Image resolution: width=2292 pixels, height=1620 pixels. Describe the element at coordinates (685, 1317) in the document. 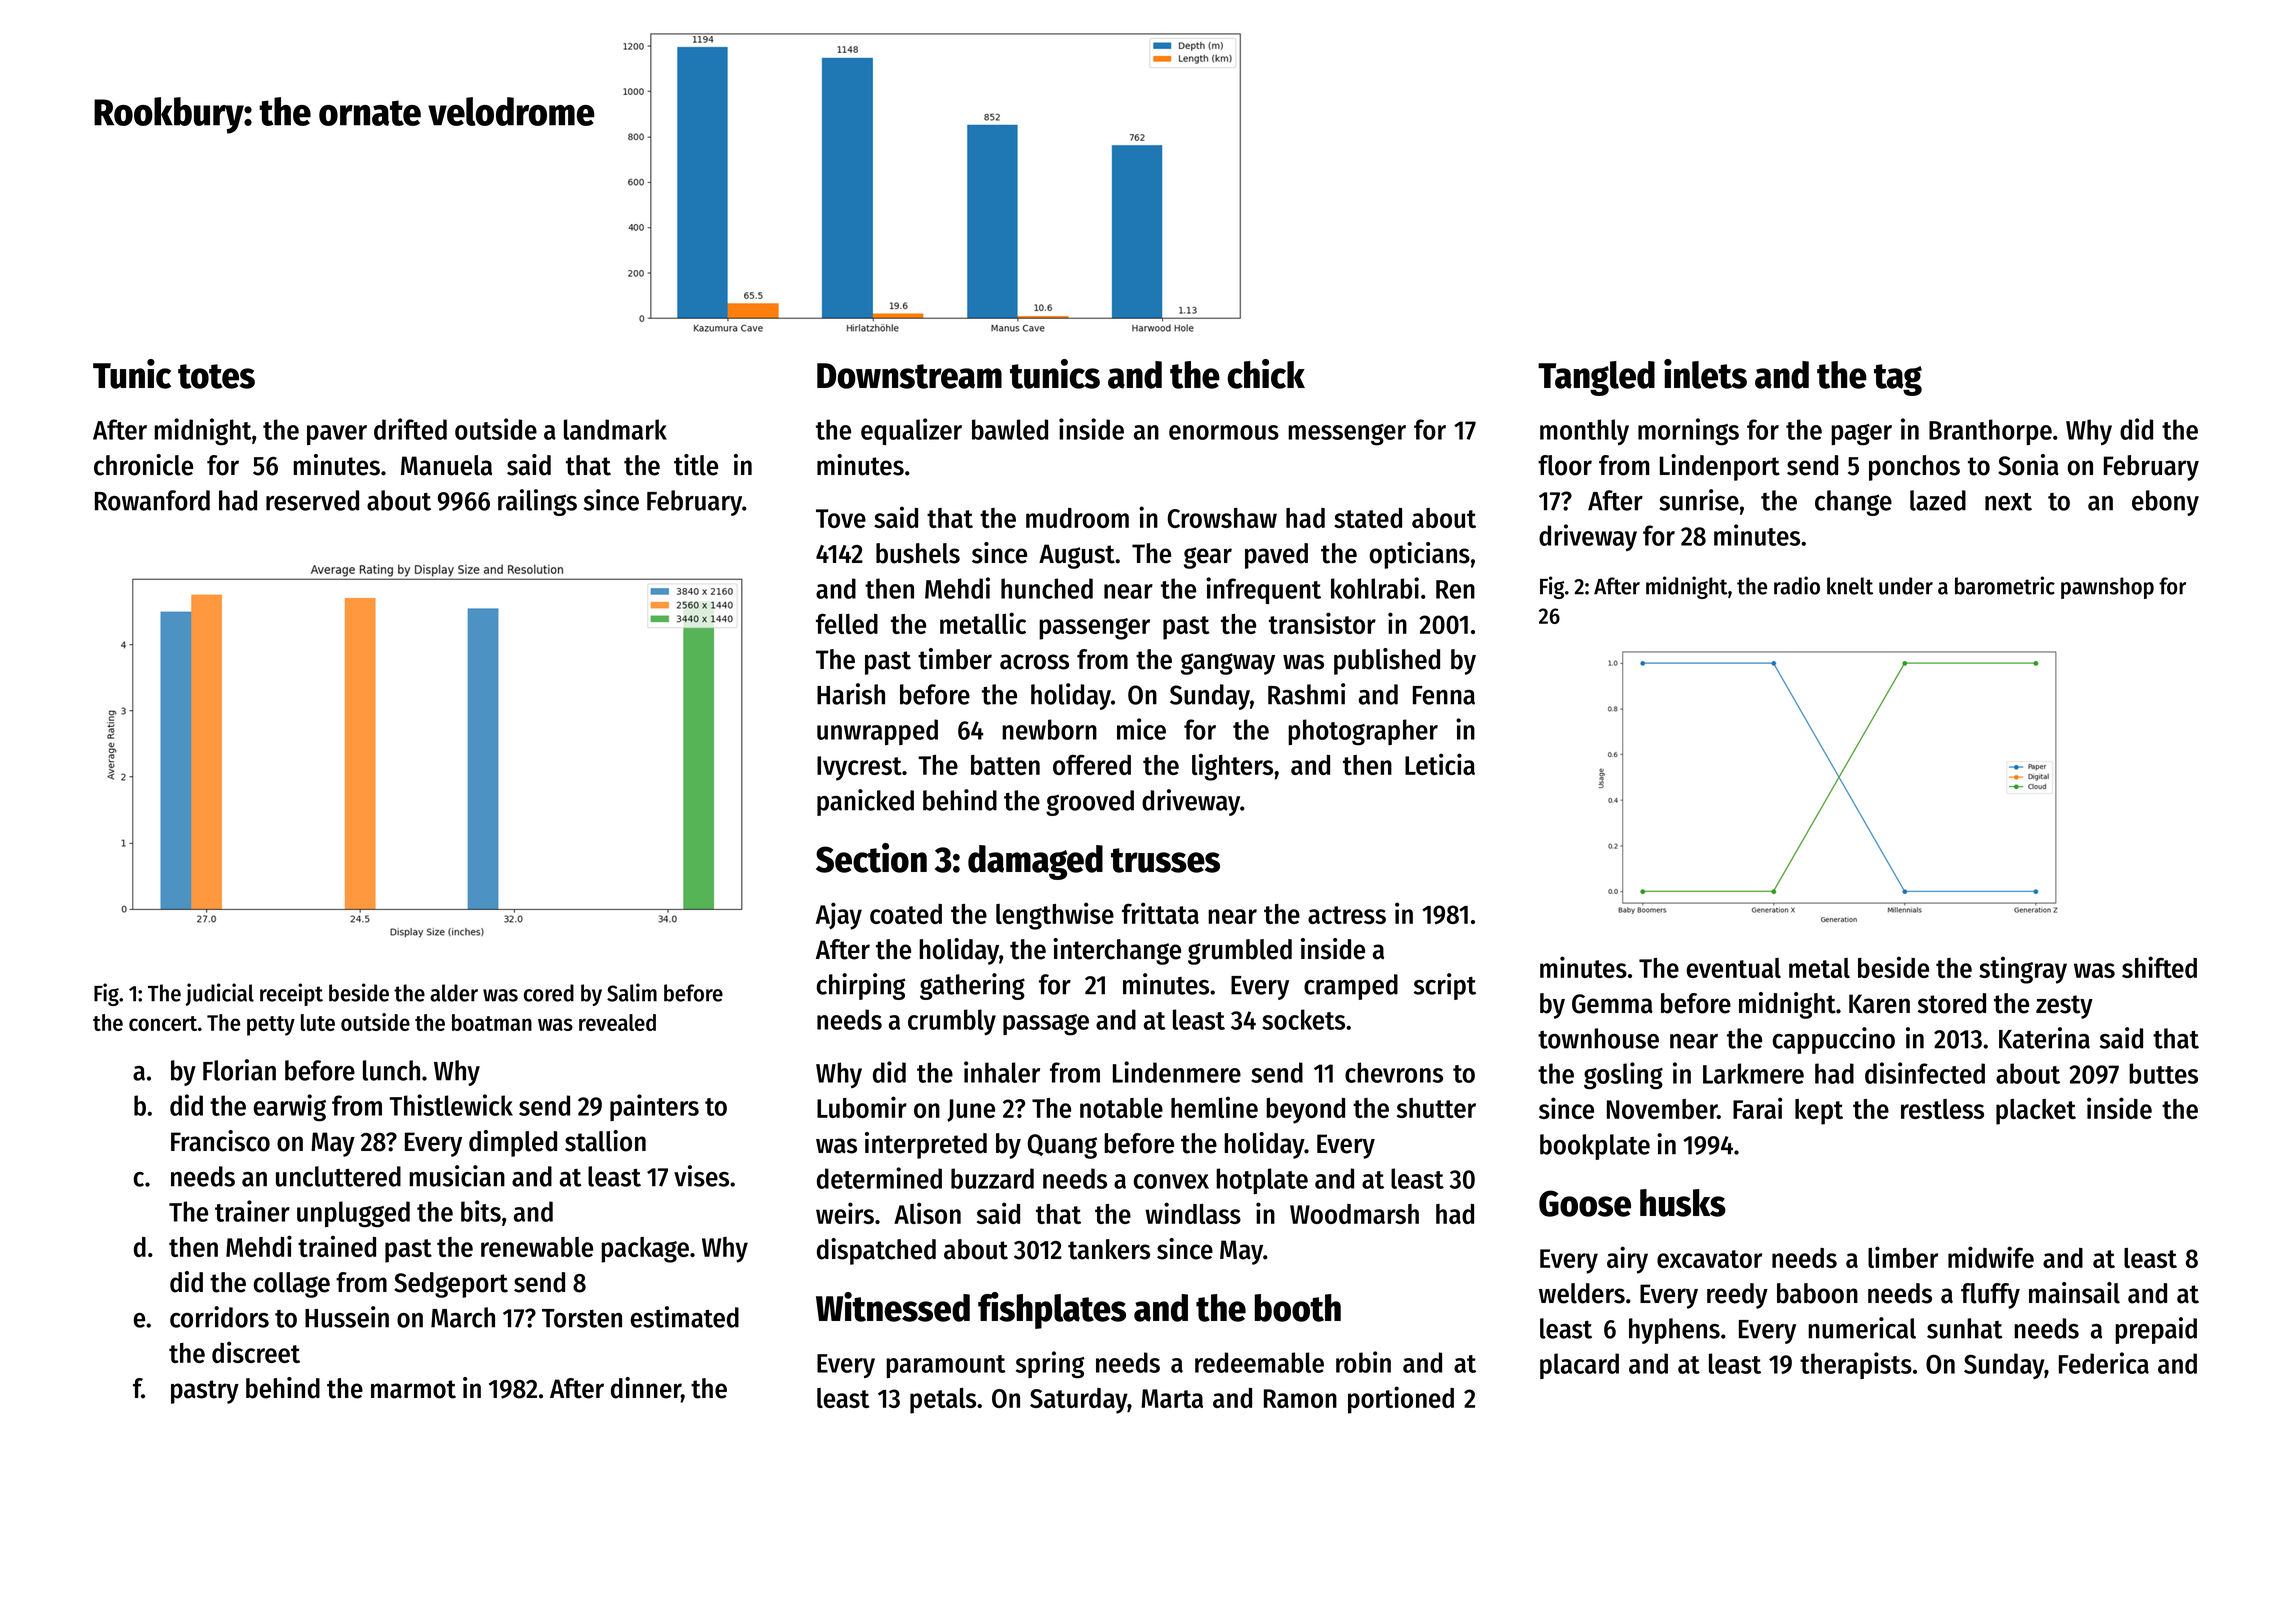

I see `estimated` at that location.
